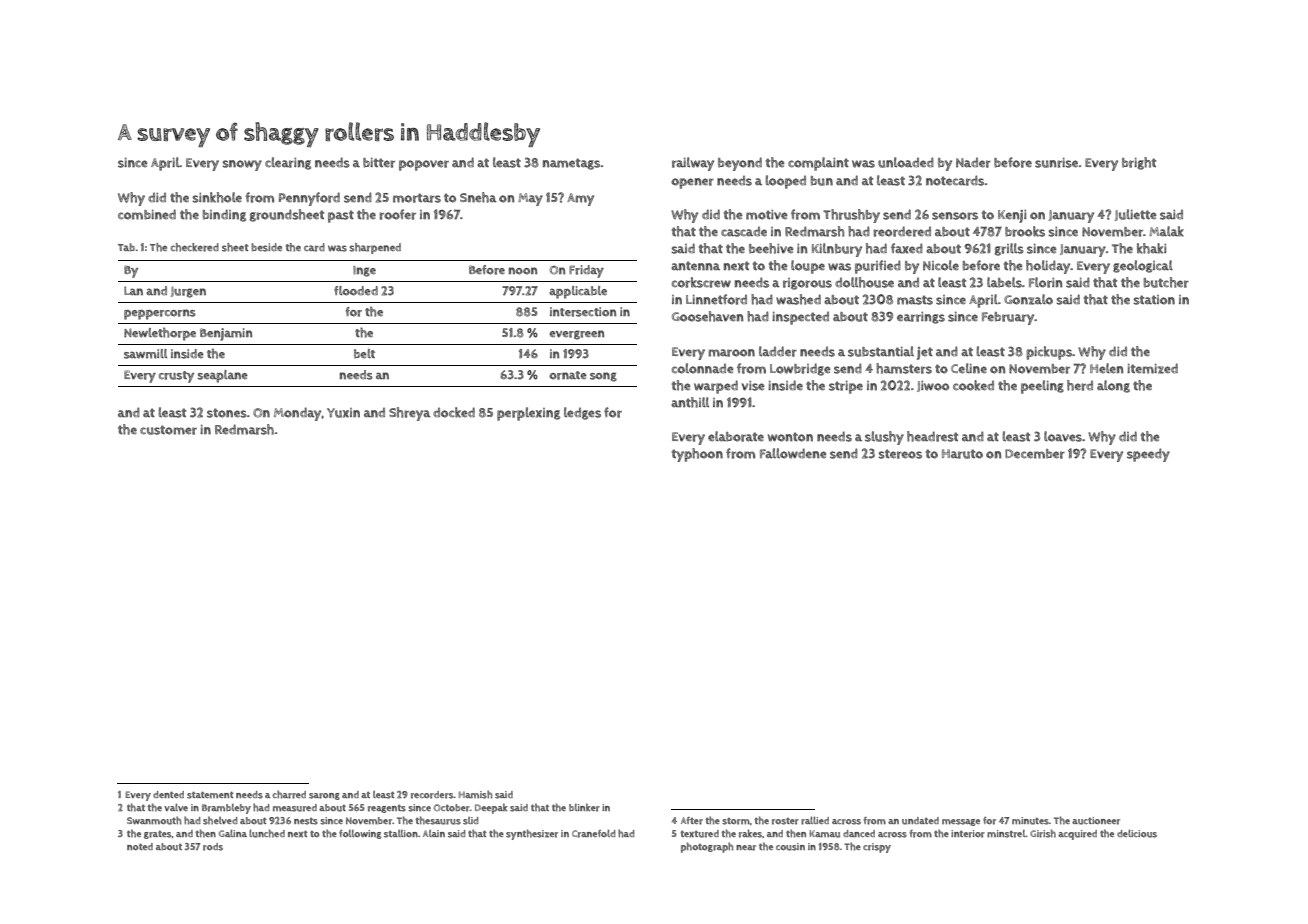 This page has height=924, width=1308. I want to click on storm, so click(736, 821).
